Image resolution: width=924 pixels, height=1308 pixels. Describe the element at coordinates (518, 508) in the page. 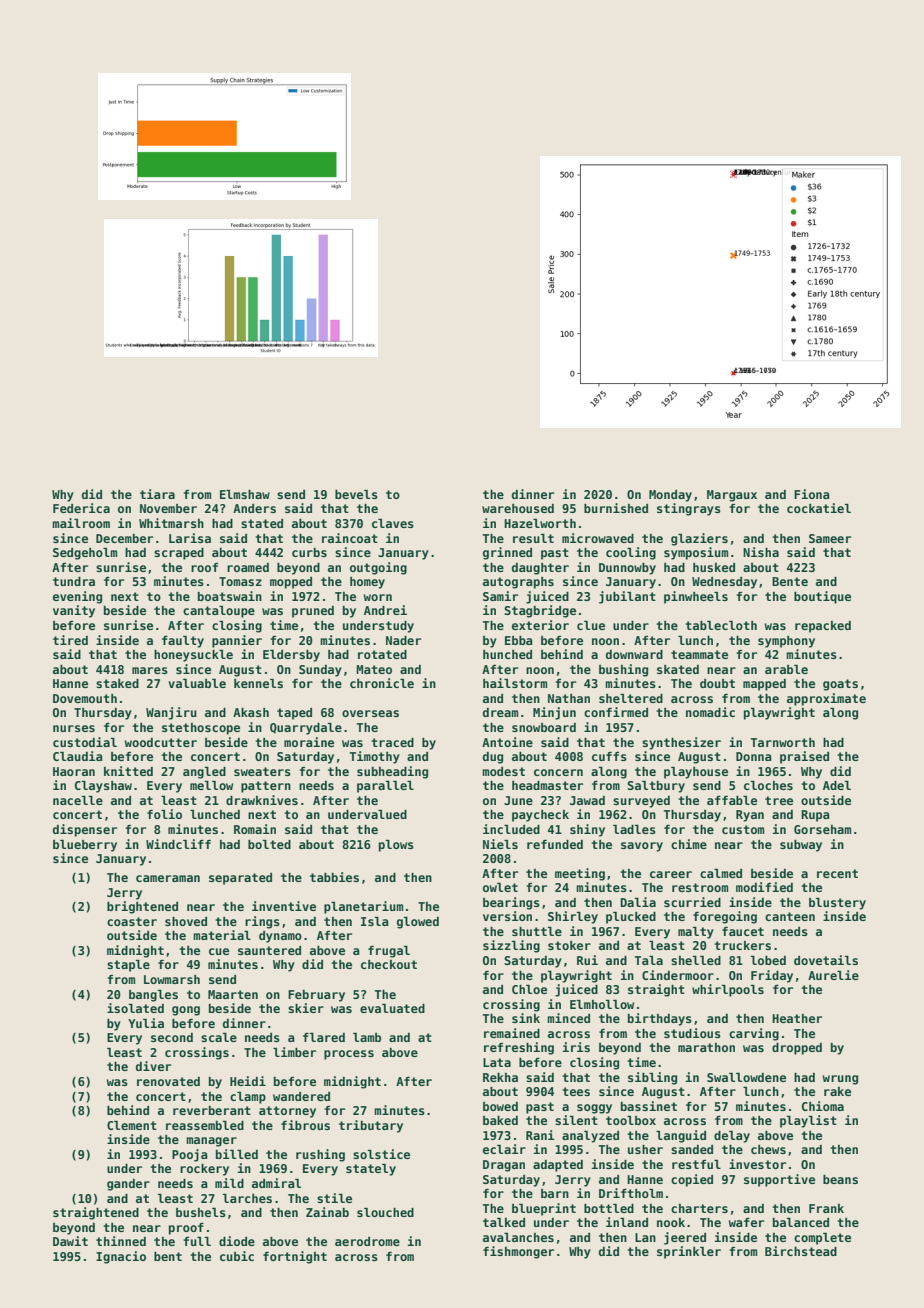

I see `warehoused` at that location.
